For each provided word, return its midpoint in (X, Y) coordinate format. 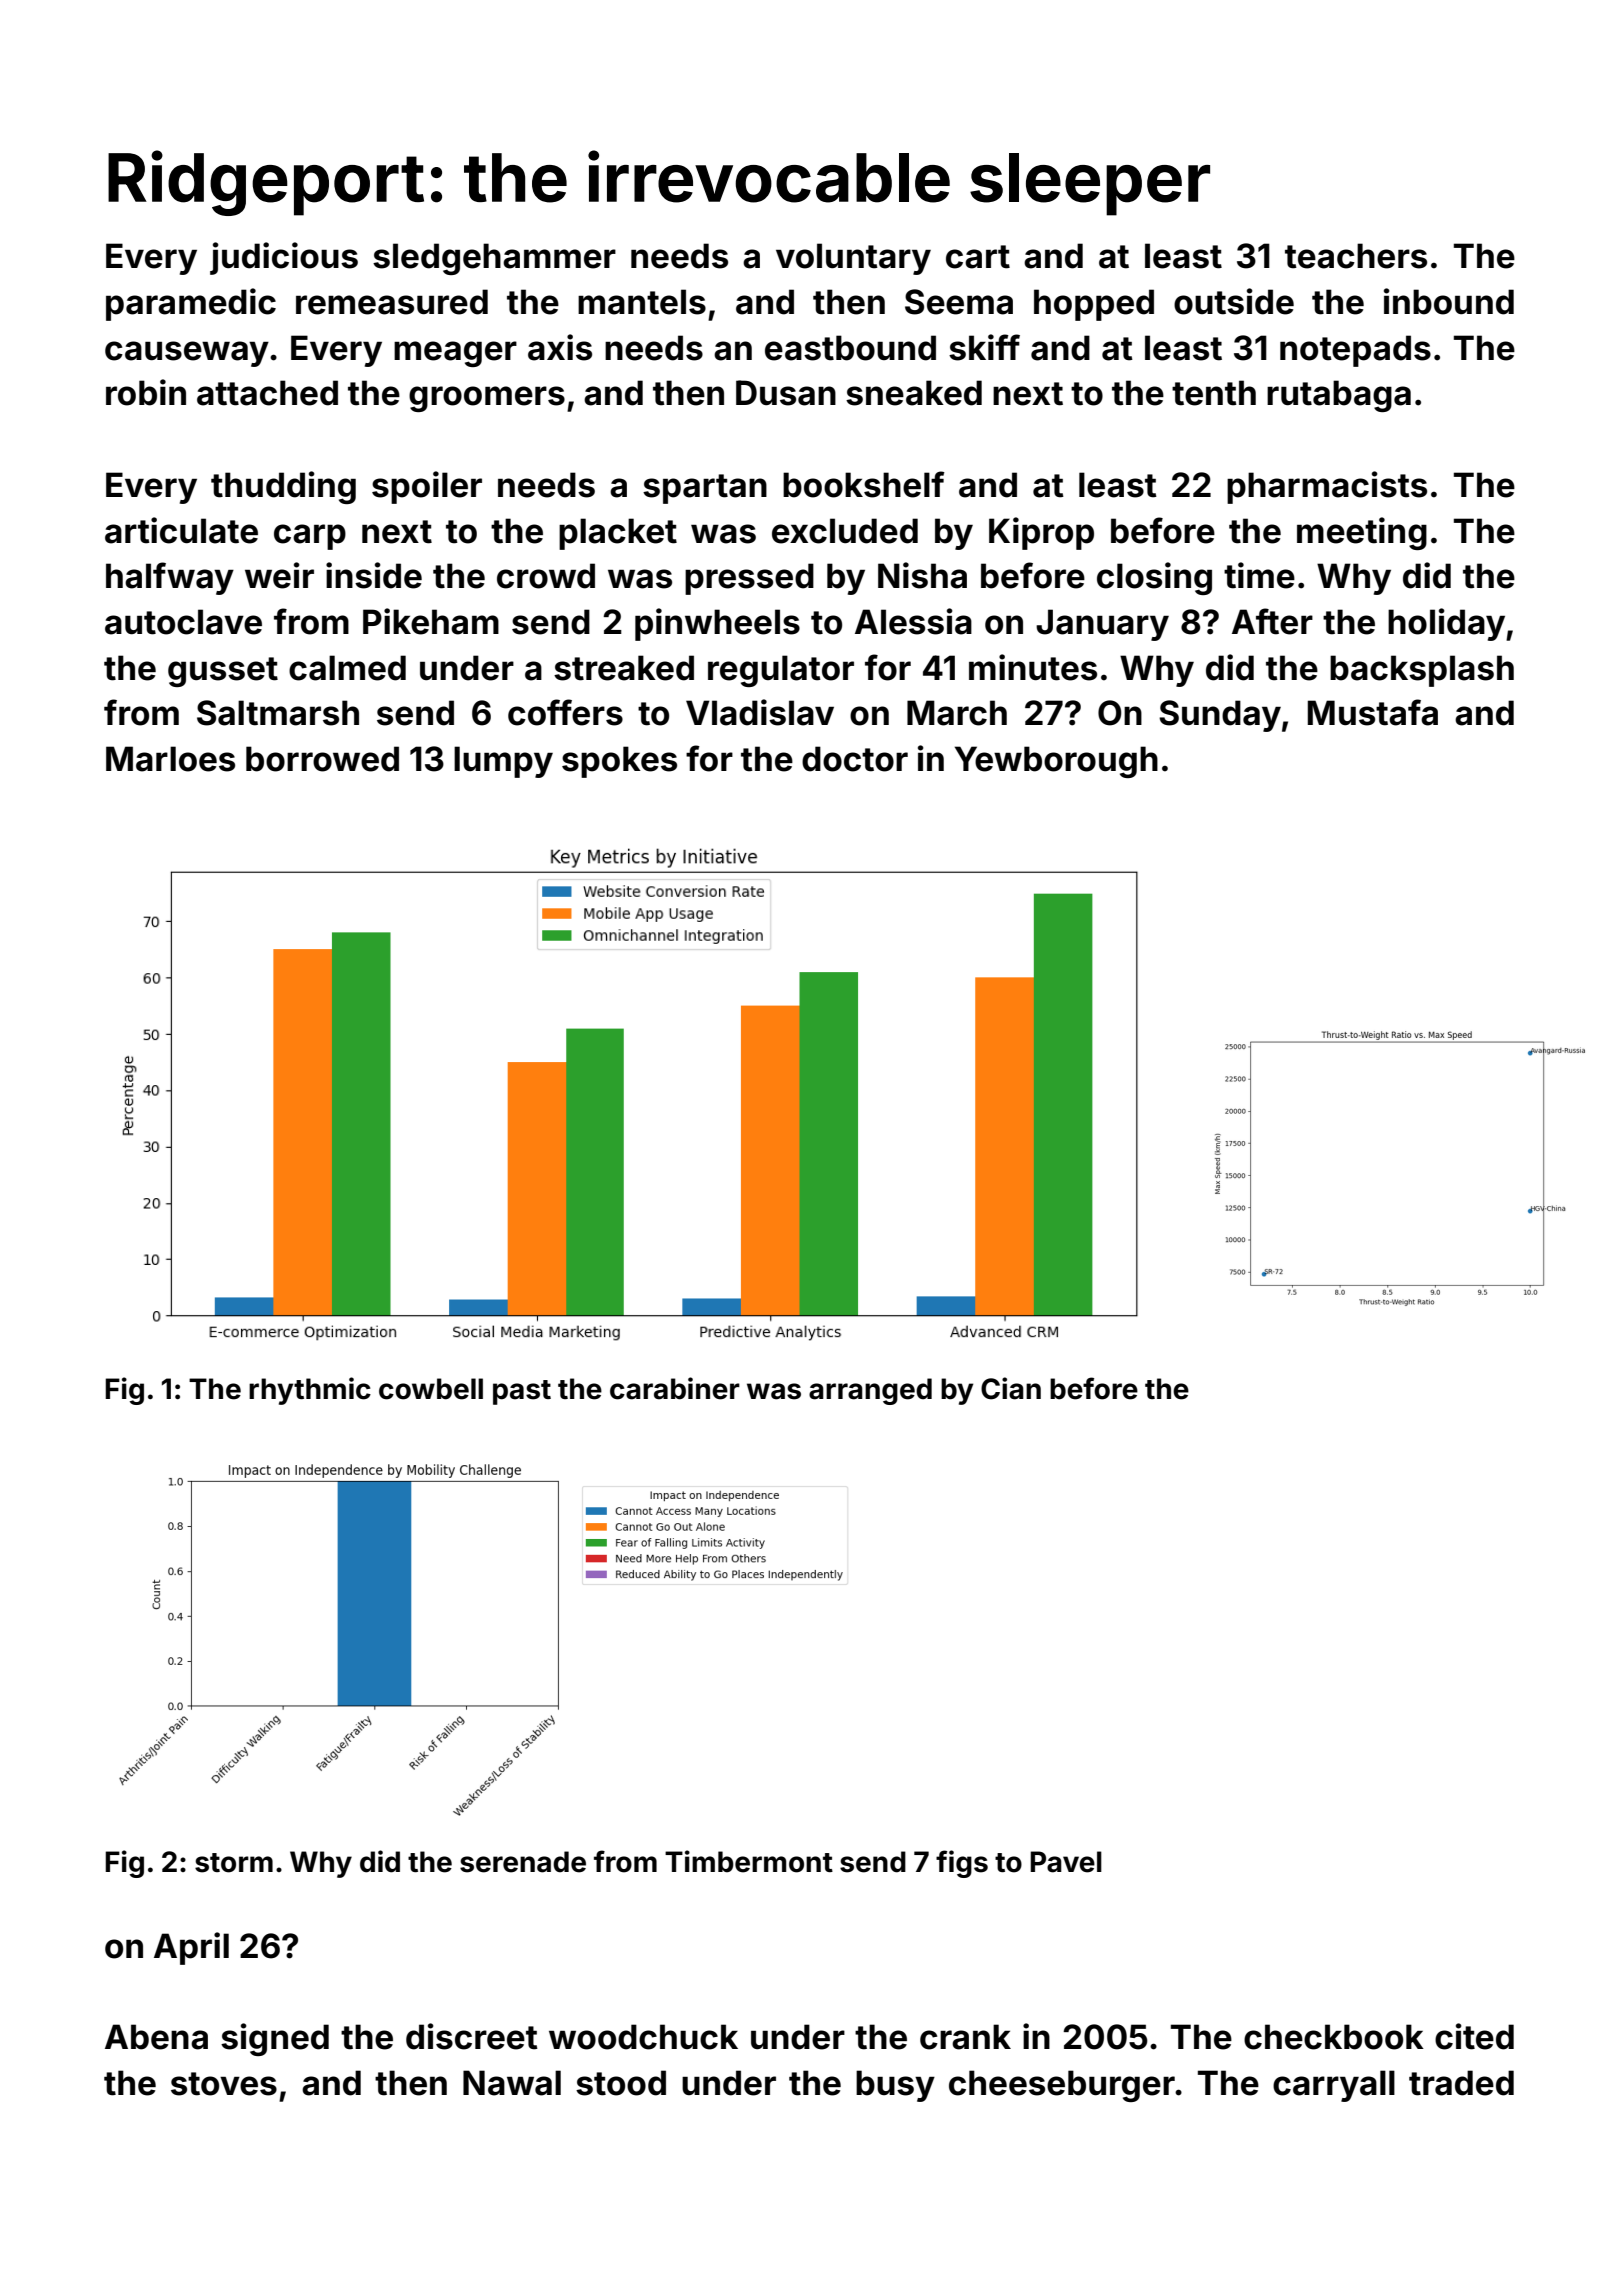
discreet (472, 2036)
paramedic (191, 304)
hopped (1094, 305)
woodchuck (643, 2037)
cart (978, 257)
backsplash (1422, 671)
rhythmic (310, 1391)
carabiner (675, 1388)
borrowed (322, 759)
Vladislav (760, 712)
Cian (1011, 1388)
